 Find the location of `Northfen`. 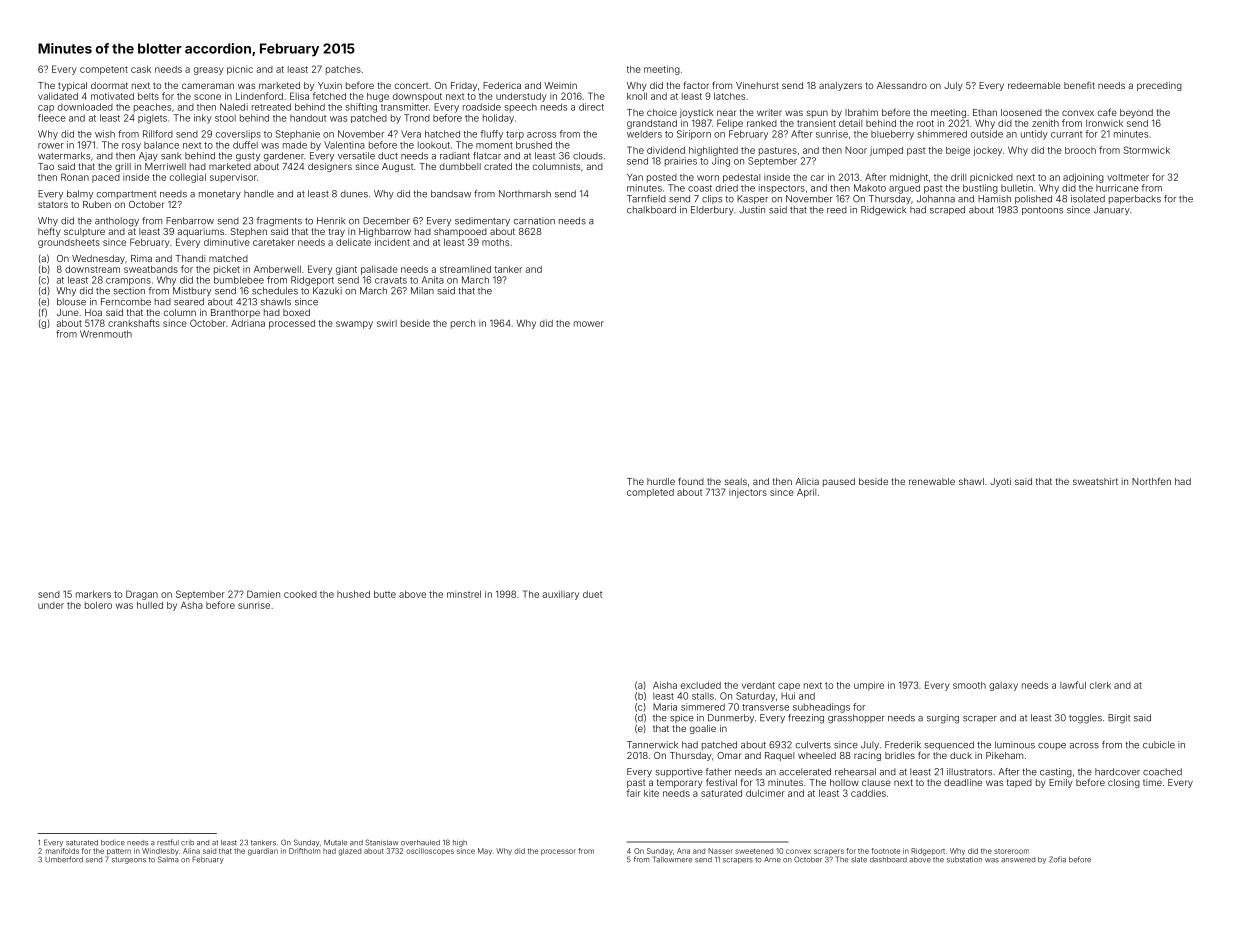

Northfen is located at coordinates (1151, 481).
